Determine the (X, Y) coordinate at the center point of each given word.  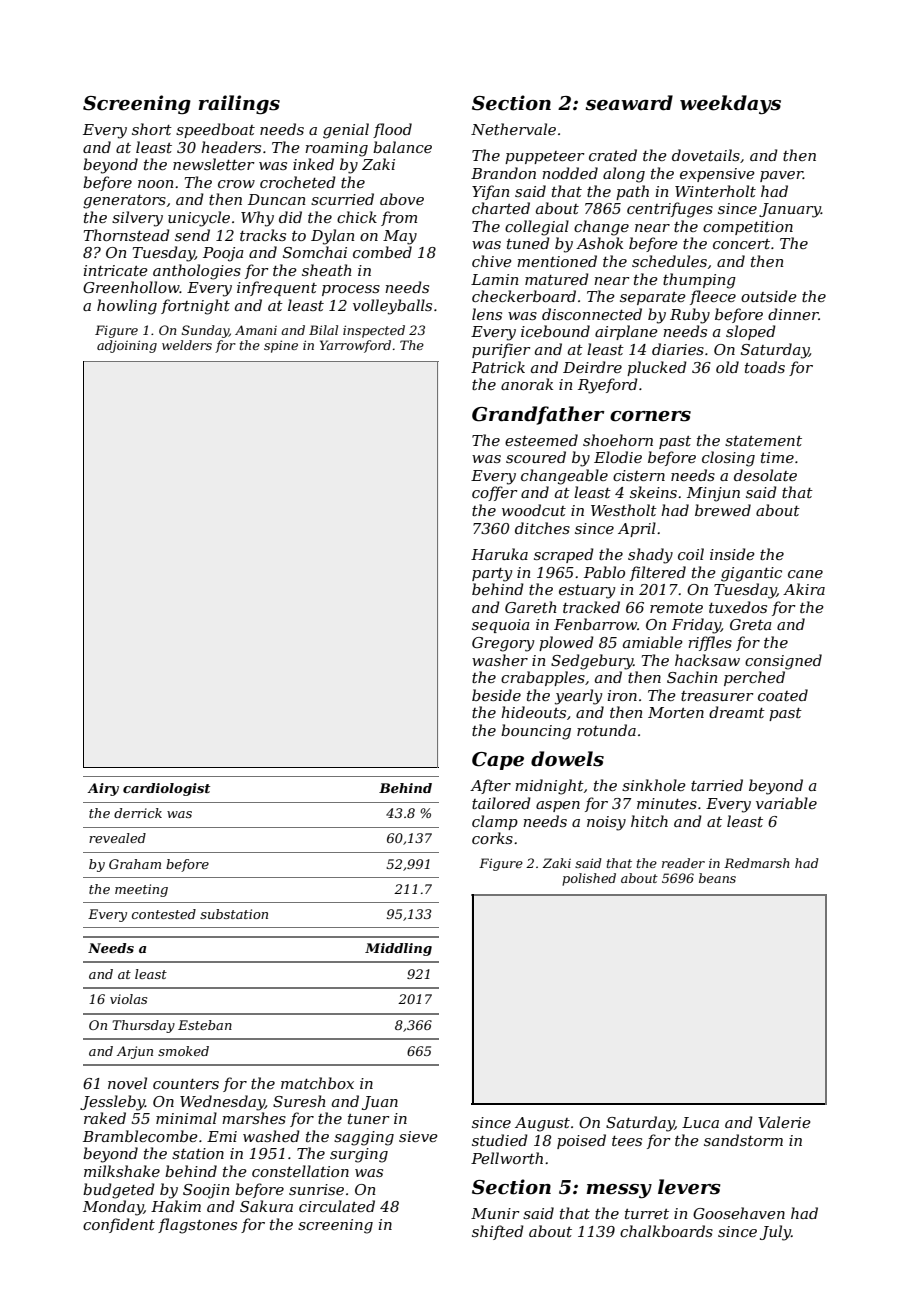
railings (239, 105)
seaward (629, 103)
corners (650, 416)
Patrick (498, 367)
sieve (418, 1136)
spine (281, 346)
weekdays (730, 105)
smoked (183, 1051)
